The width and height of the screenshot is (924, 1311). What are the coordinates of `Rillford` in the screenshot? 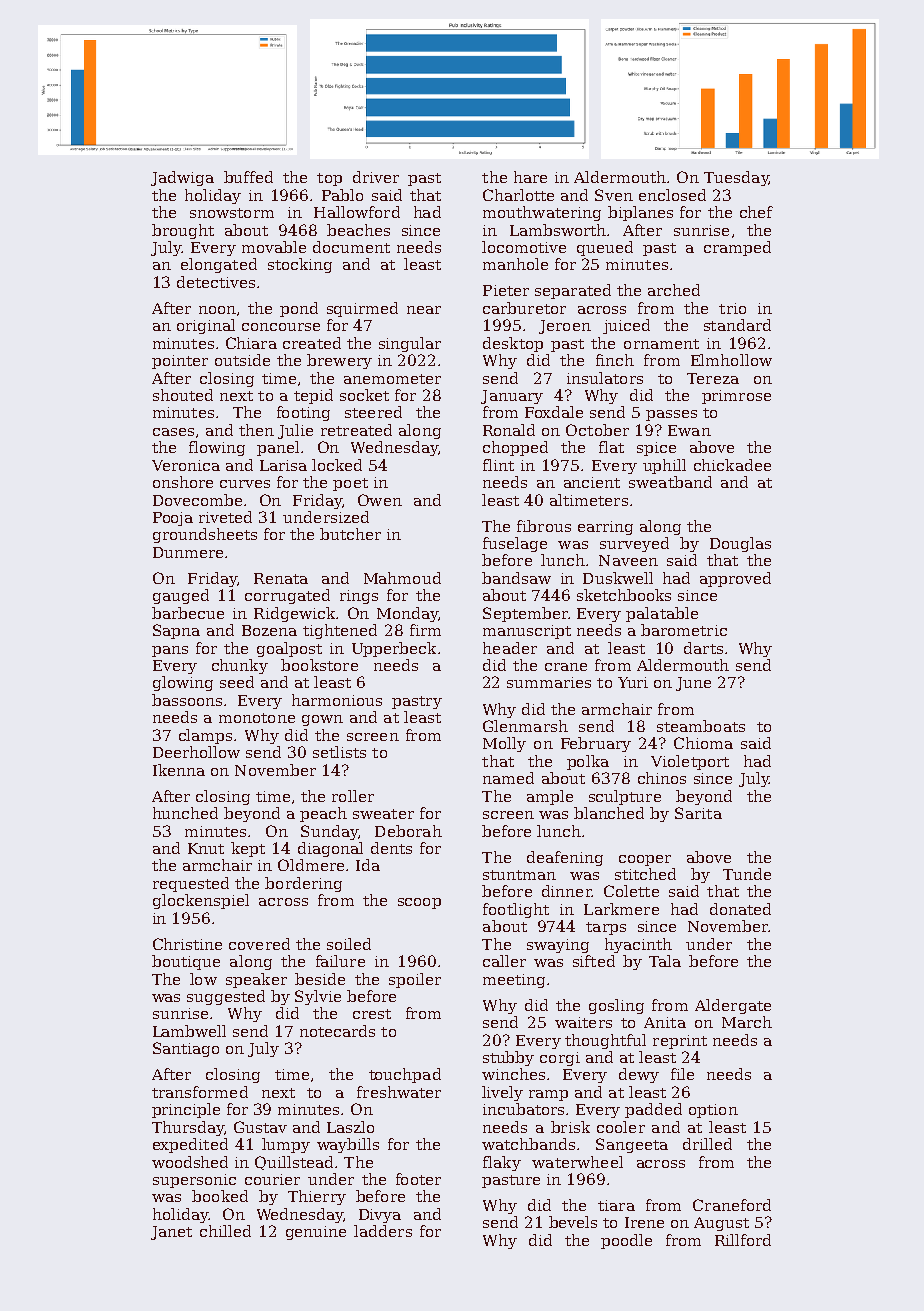 It's located at (743, 1240).
